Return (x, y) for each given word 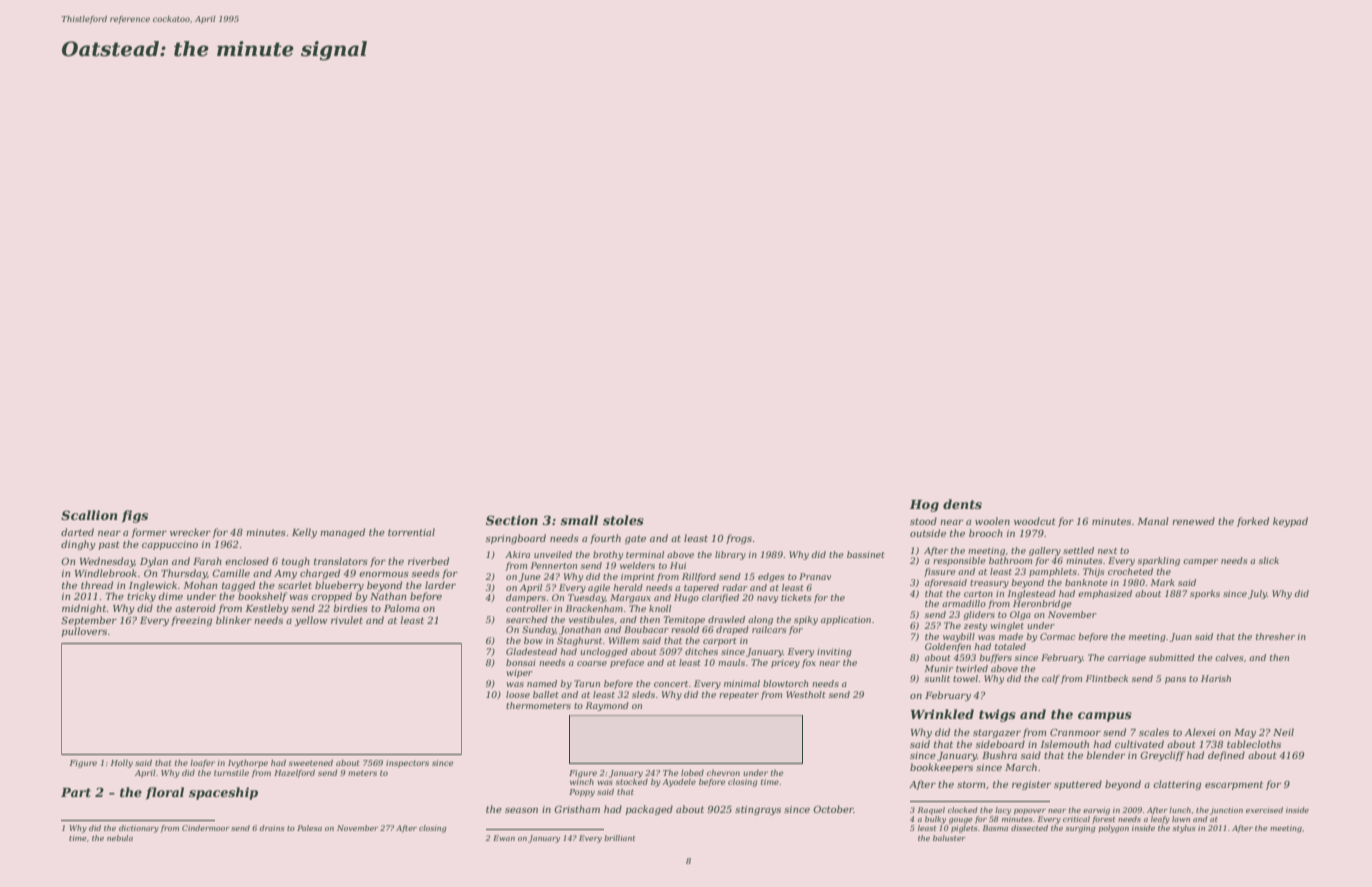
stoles (623, 520)
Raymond (607, 706)
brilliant (619, 838)
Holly (122, 764)
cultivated (1139, 744)
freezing (191, 621)
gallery (1045, 551)
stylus (1184, 829)
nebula (120, 838)
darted (77, 532)
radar (735, 587)
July (1257, 594)
